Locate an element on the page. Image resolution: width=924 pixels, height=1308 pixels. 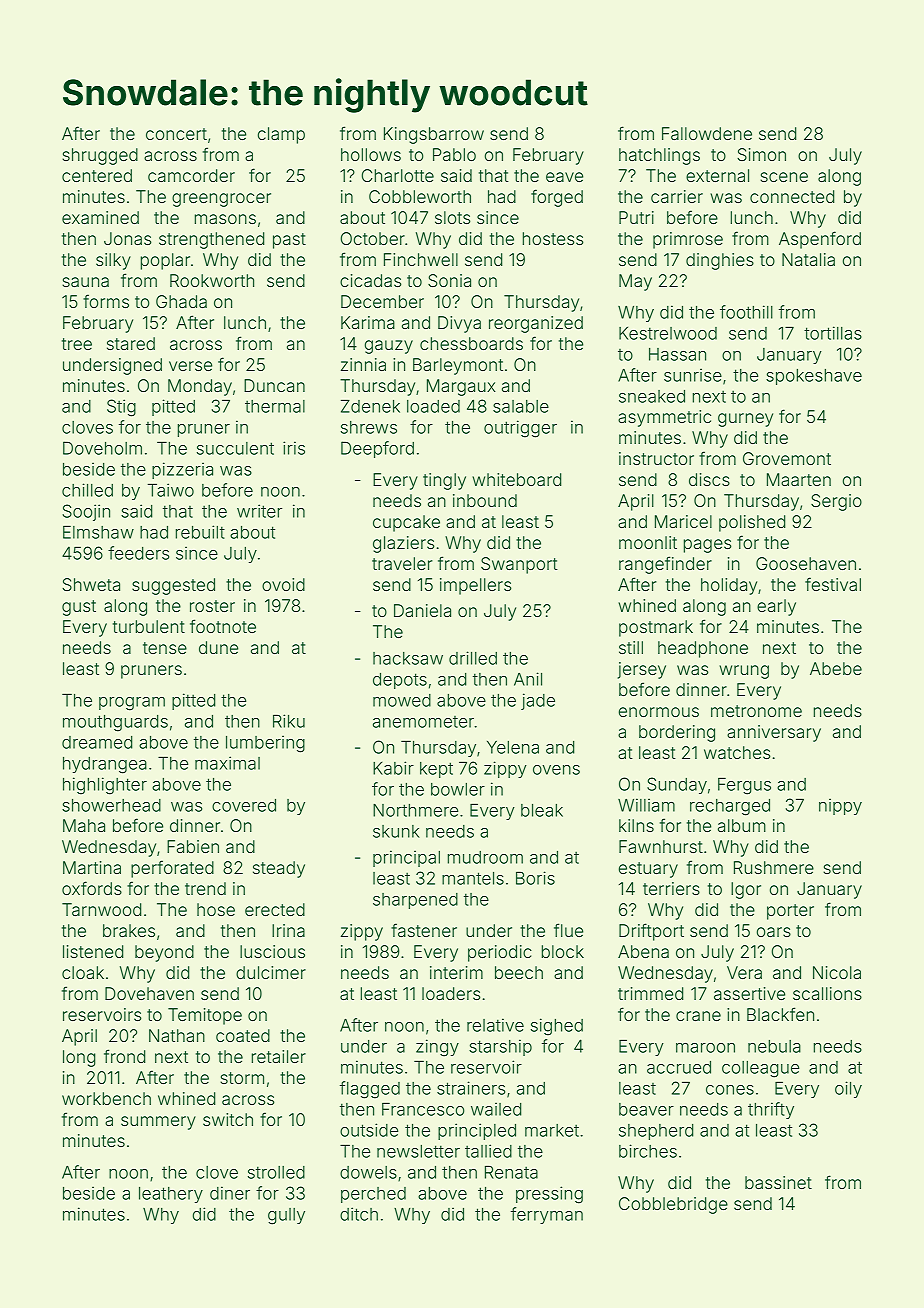
brakes is located at coordinates (129, 930).
